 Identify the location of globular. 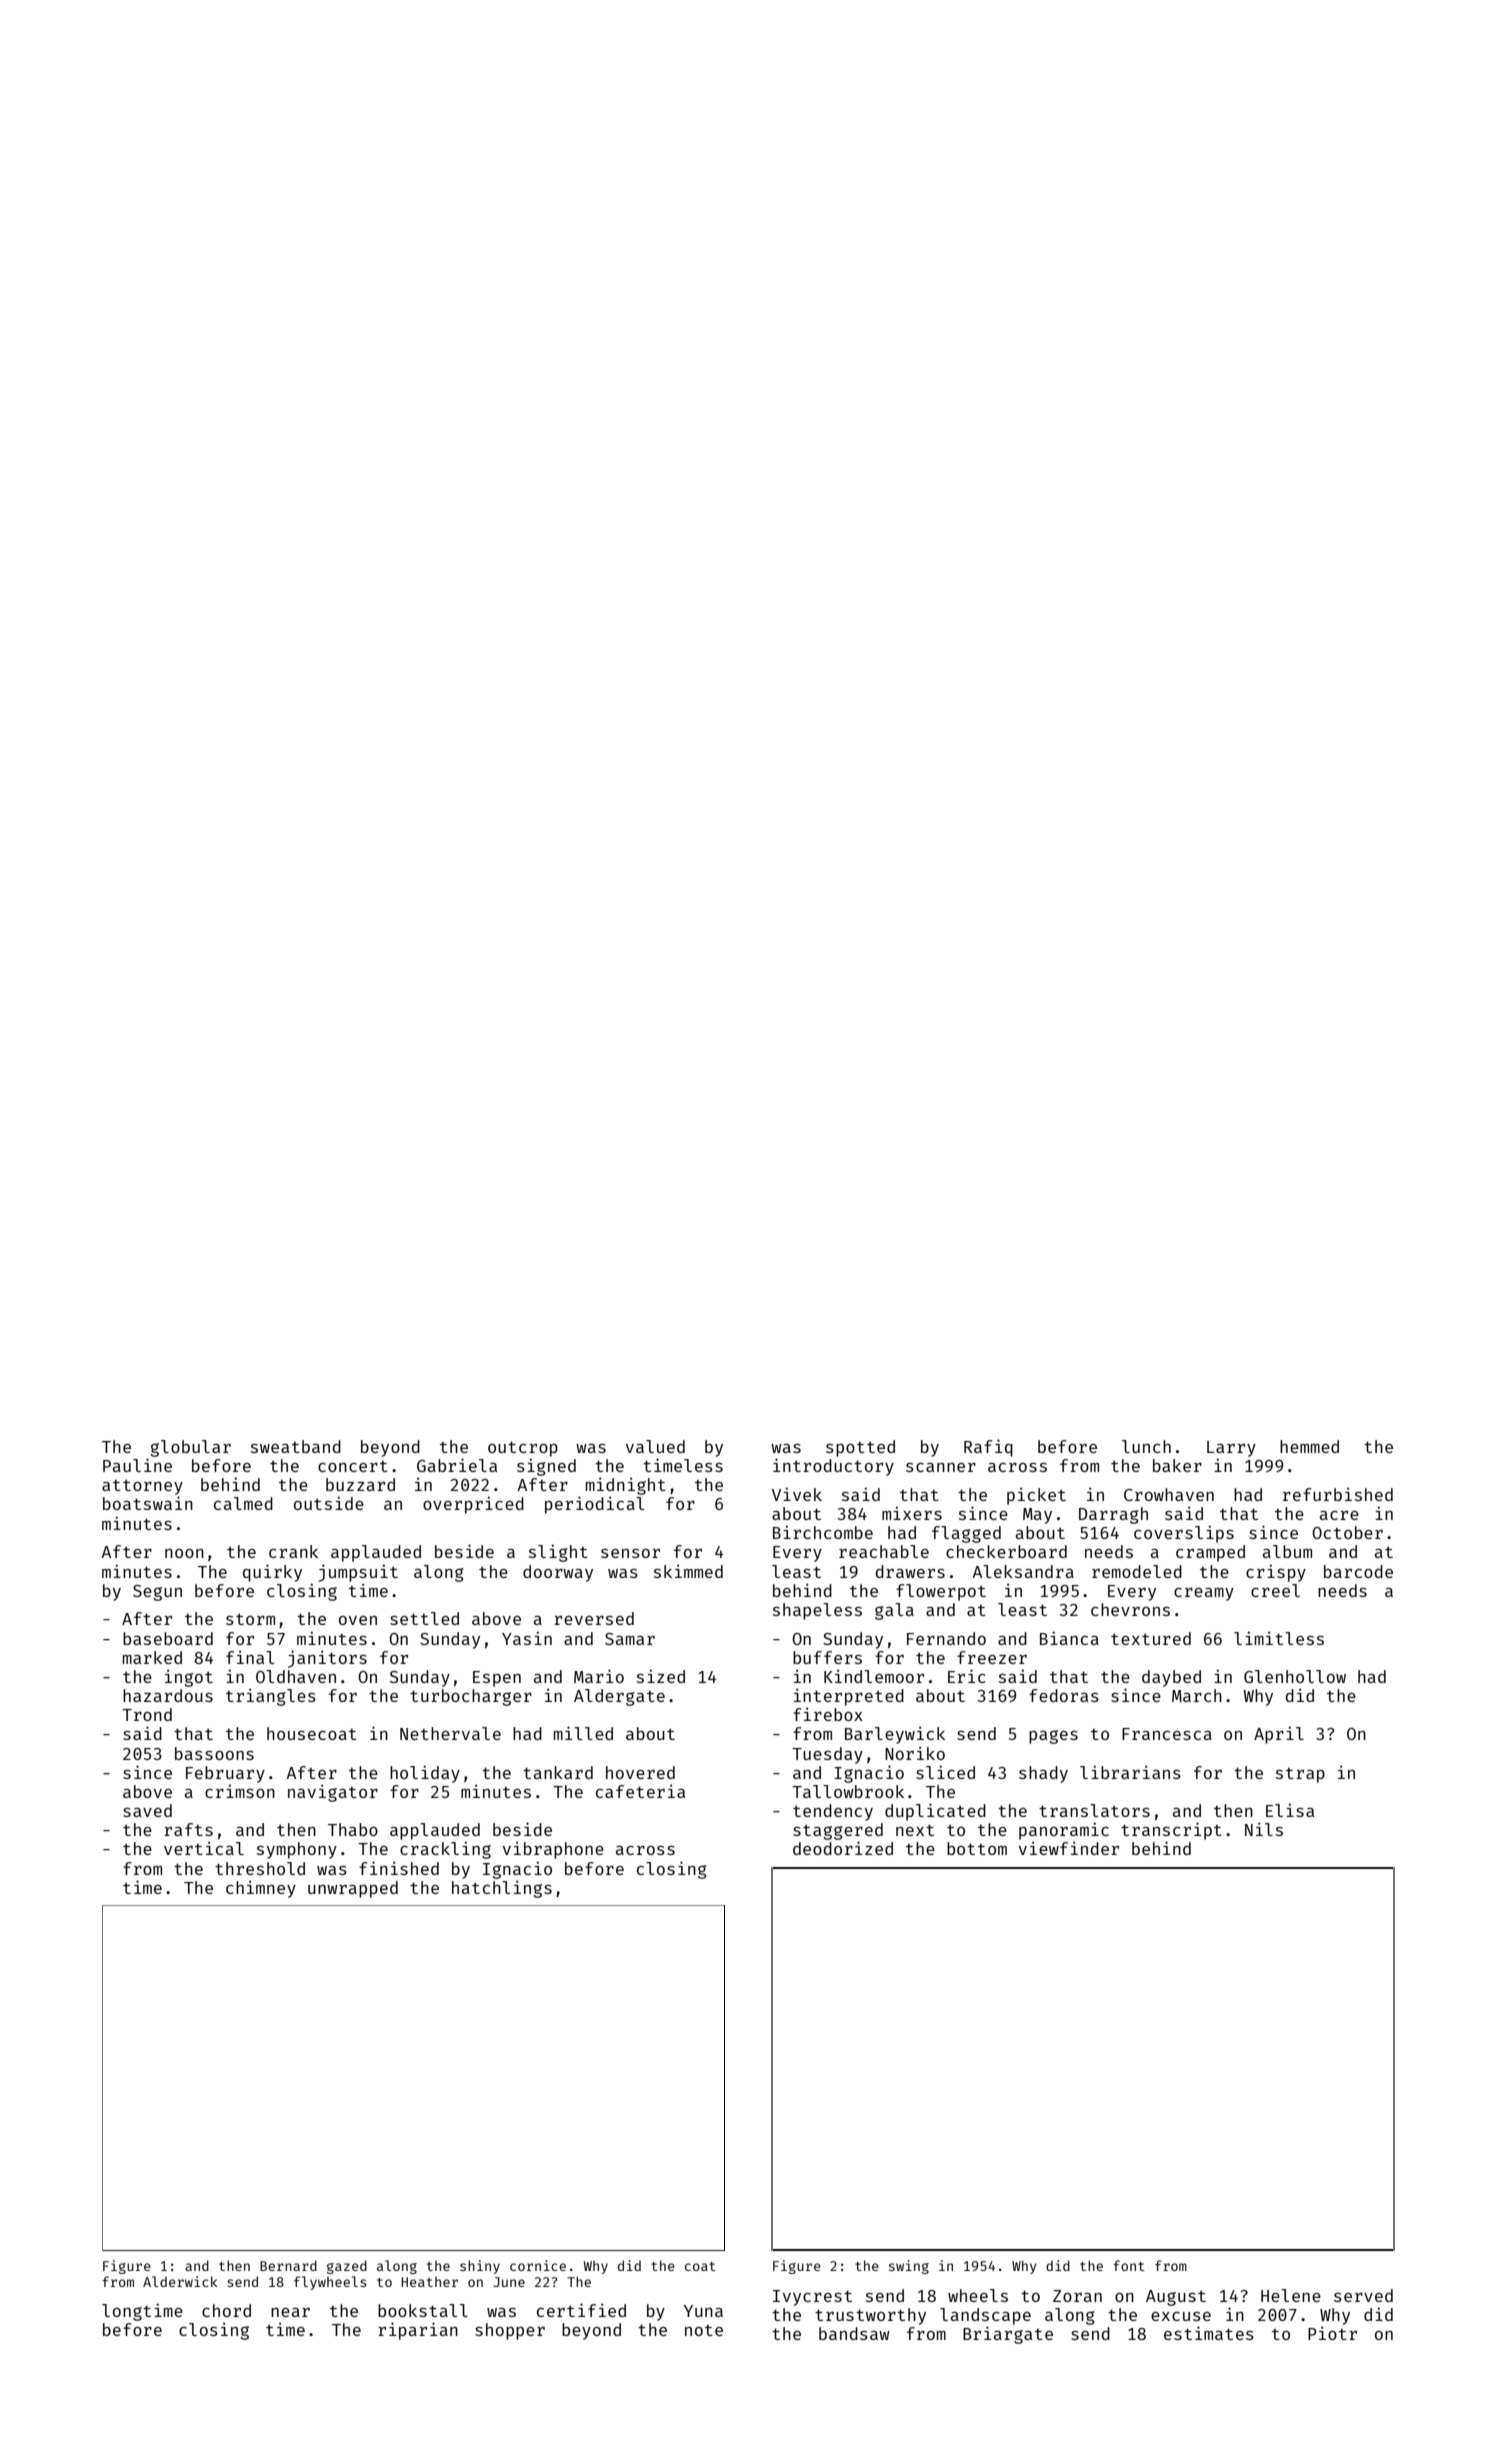
(190, 1448).
